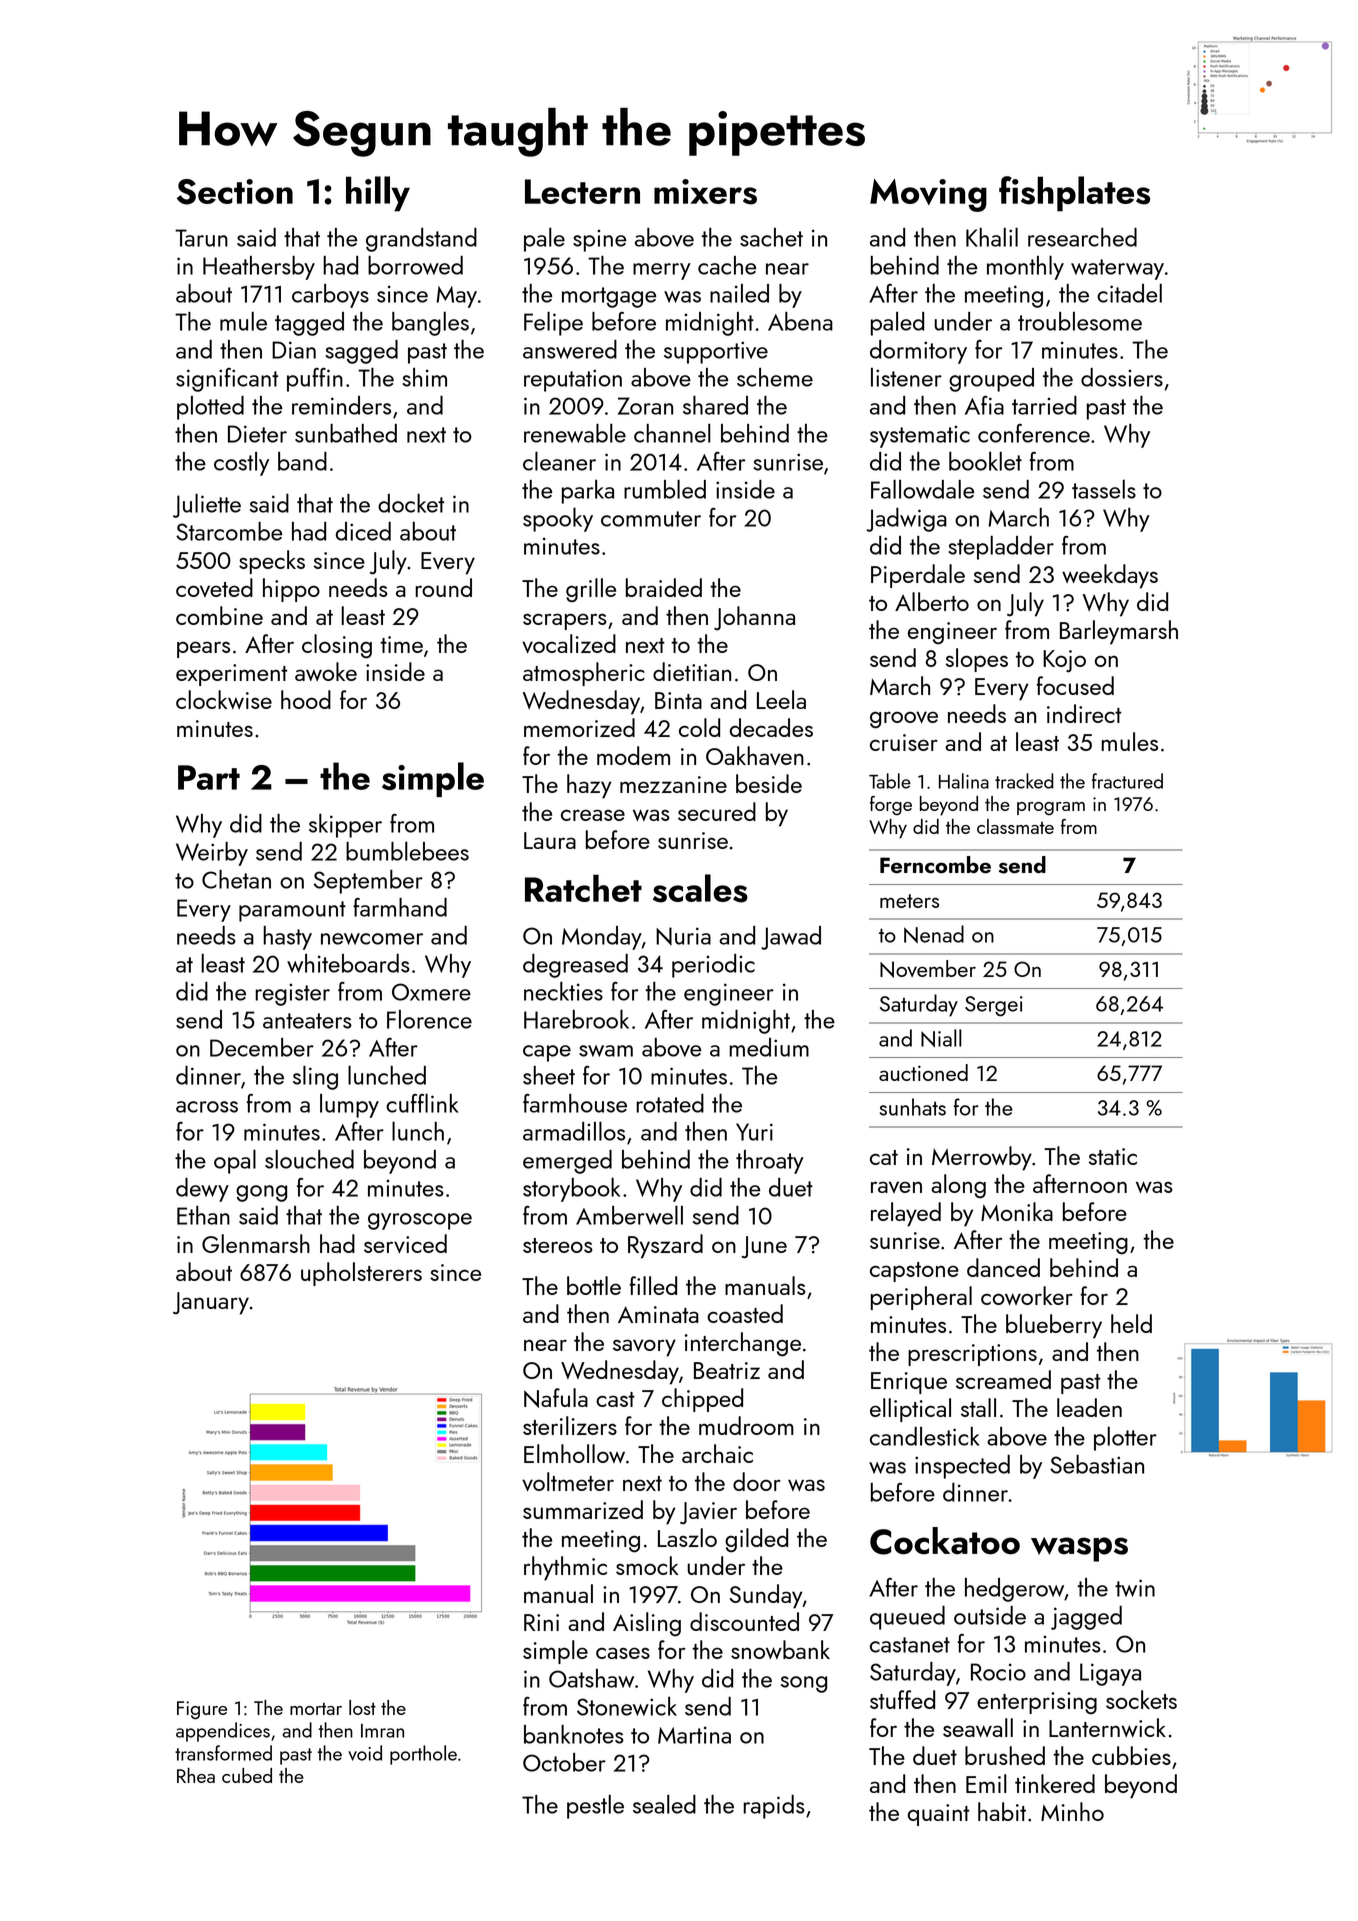 The height and width of the screenshot is (1921, 1358). I want to click on snowbank, so click(780, 1649).
